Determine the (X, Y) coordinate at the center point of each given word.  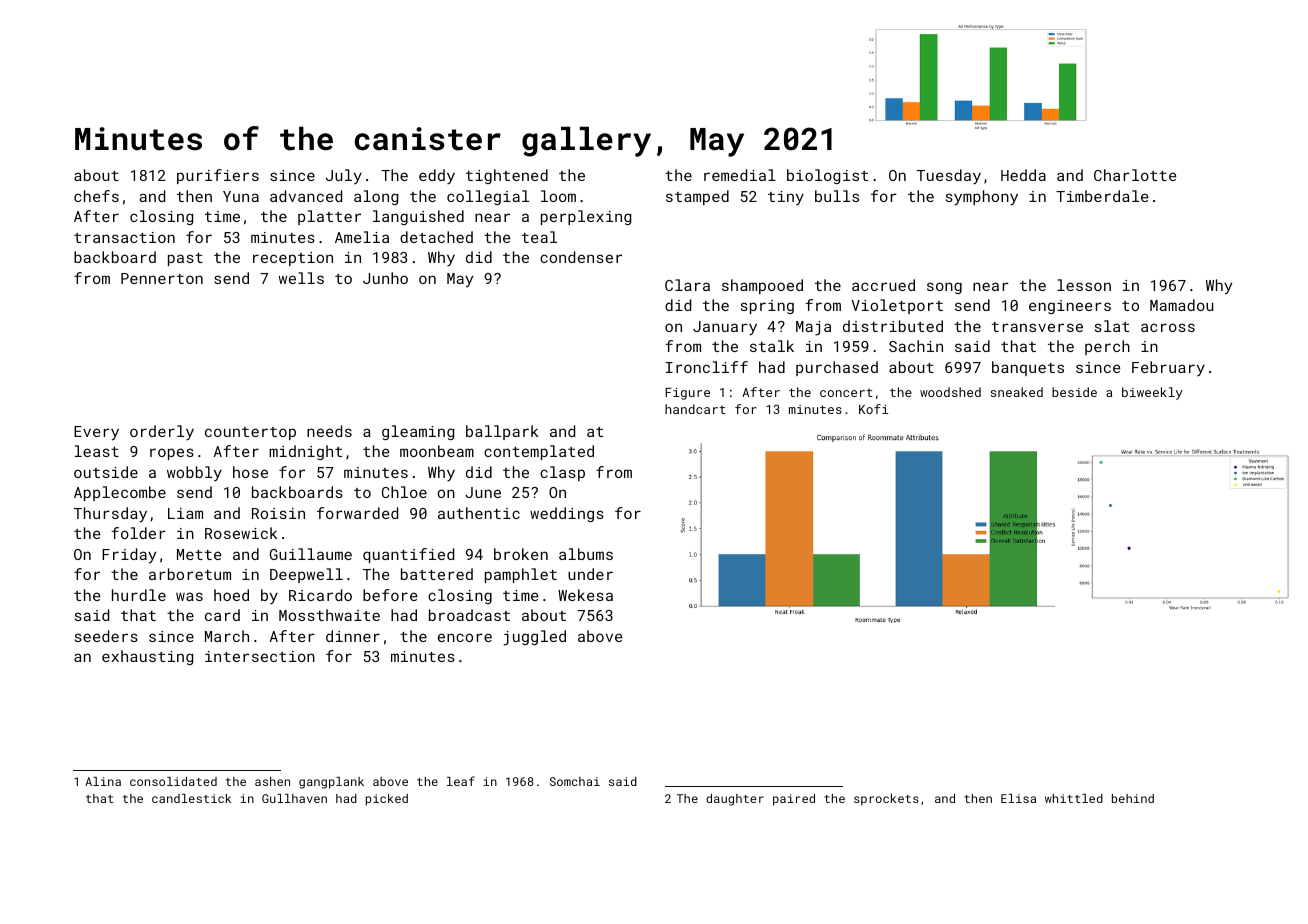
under (590, 574)
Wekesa (585, 595)
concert (846, 392)
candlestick (191, 798)
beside (1074, 392)
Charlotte (1135, 175)
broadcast (469, 615)
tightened (507, 176)
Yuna (241, 196)
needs (329, 431)
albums (586, 554)
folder (138, 533)
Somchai (575, 781)
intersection (260, 656)
